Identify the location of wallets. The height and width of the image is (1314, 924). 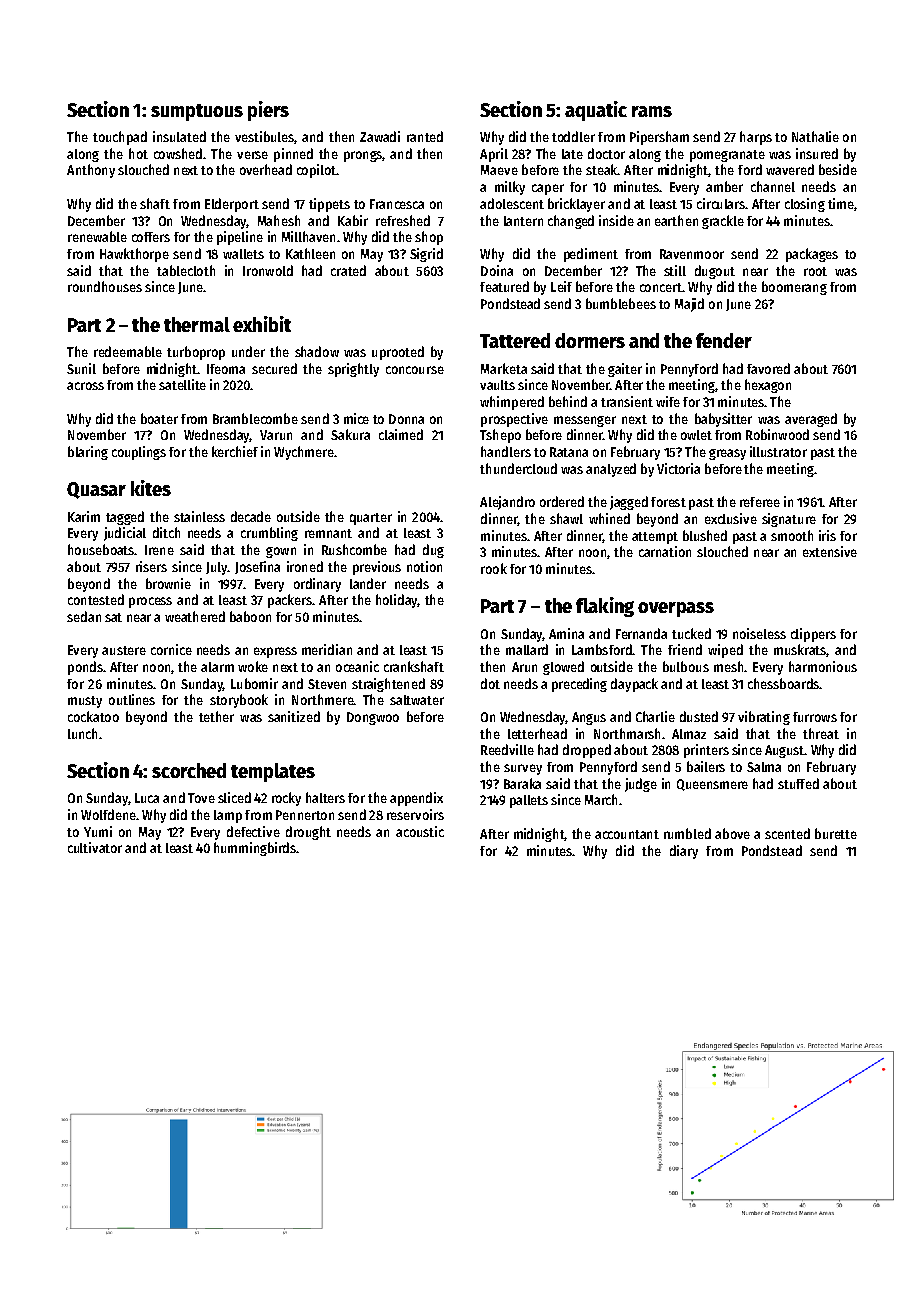
(243, 254).
